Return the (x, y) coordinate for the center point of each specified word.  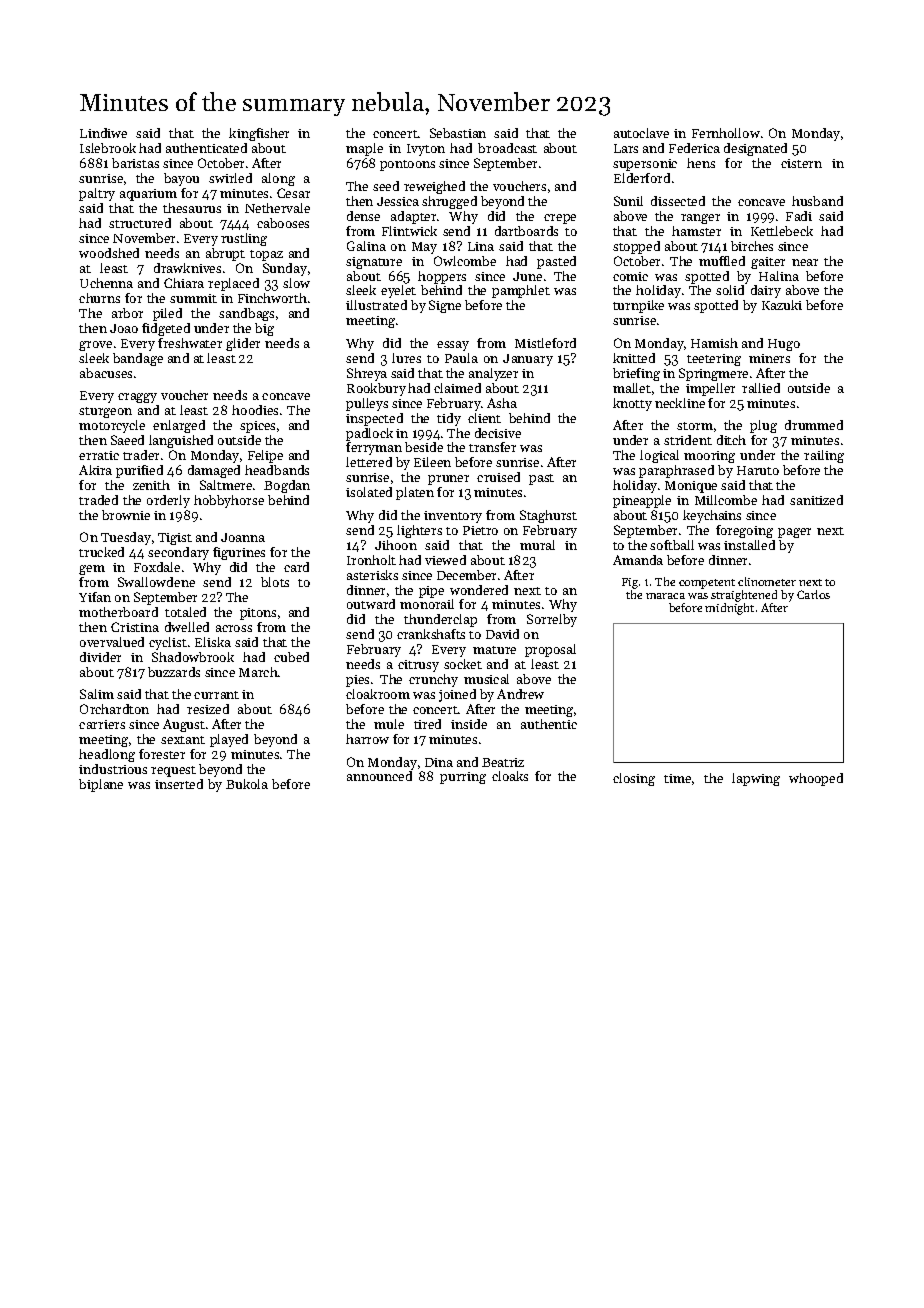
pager (794, 533)
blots (275, 582)
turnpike (638, 306)
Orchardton (114, 709)
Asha (502, 403)
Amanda (638, 560)
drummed (814, 425)
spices (257, 427)
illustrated (376, 305)
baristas (135, 163)
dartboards (526, 231)
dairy (766, 291)
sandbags (246, 314)
